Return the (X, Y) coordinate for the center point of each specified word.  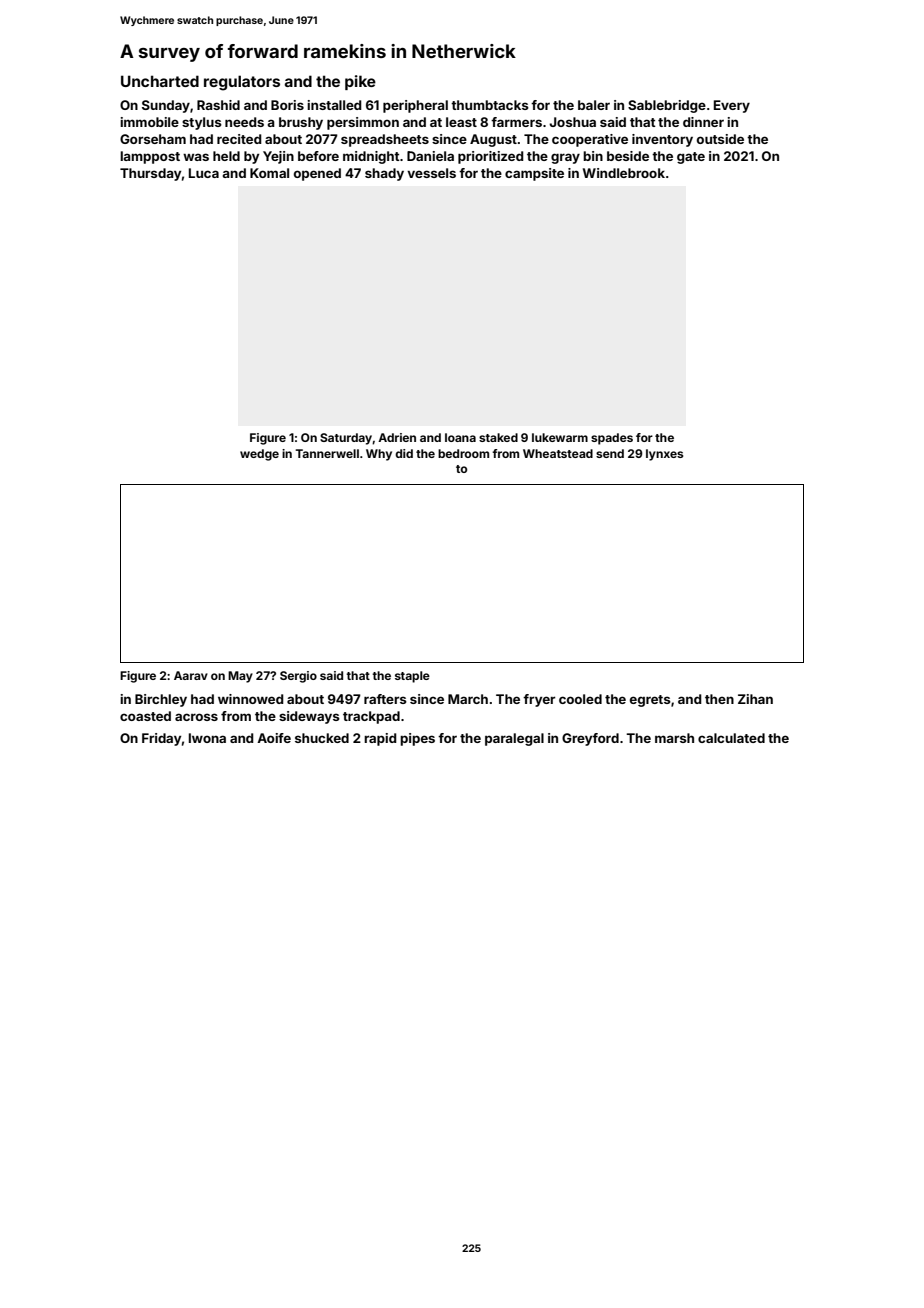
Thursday (150, 174)
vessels (431, 173)
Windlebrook (624, 173)
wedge (259, 455)
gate (691, 158)
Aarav (191, 675)
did (404, 453)
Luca (204, 173)
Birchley (161, 700)
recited (239, 139)
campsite (534, 174)
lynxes (664, 455)
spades (612, 439)
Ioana (460, 437)
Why (379, 455)
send (610, 453)
